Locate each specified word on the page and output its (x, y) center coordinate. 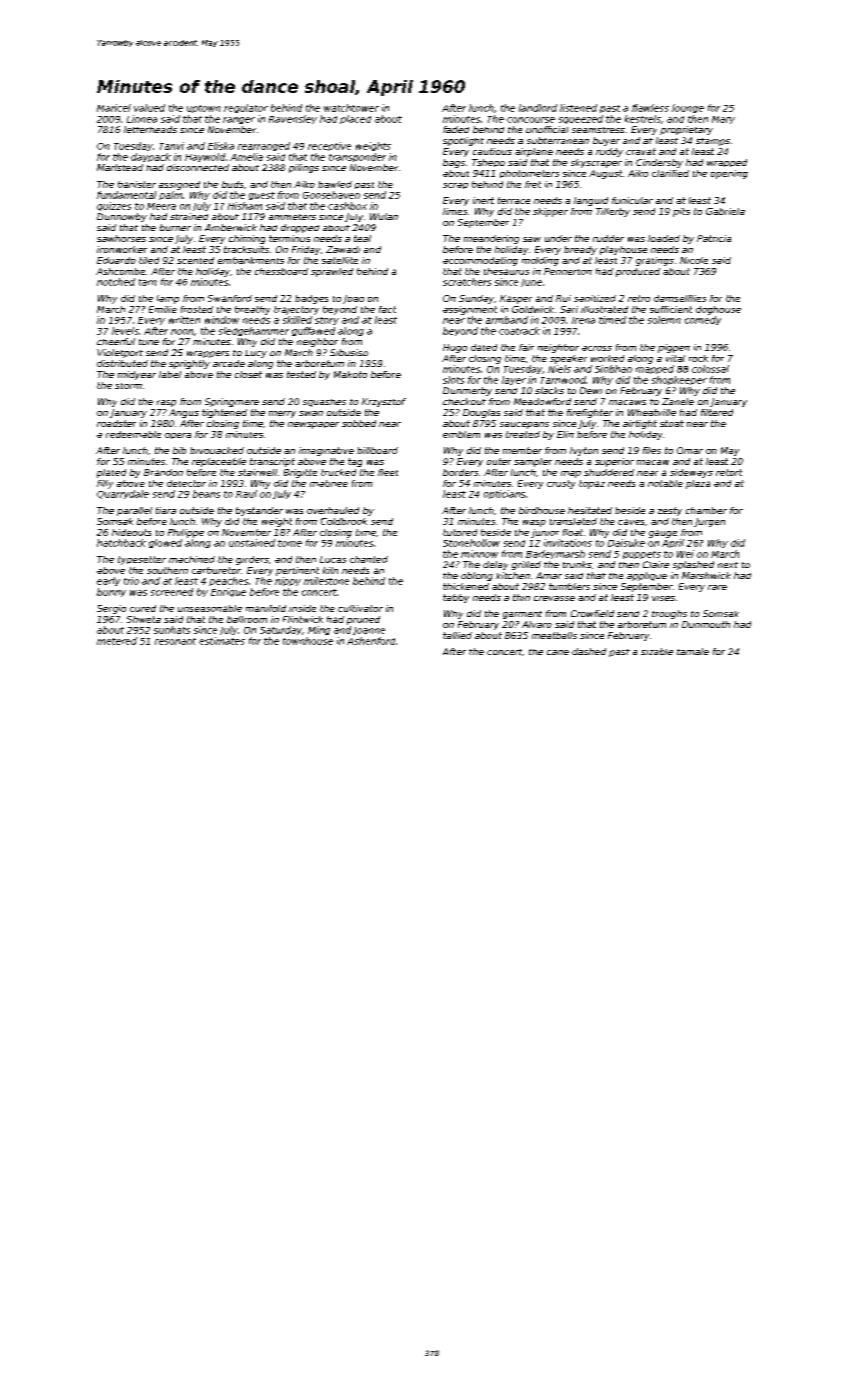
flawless (650, 108)
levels (125, 331)
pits (681, 212)
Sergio (111, 609)
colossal (710, 369)
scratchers (467, 282)
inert (483, 200)
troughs (669, 614)
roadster (116, 423)
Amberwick (231, 227)
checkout (464, 401)
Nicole (694, 260)
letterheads (150, 129)
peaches (228, 581)
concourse (531, 120)
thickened (466, 586)
